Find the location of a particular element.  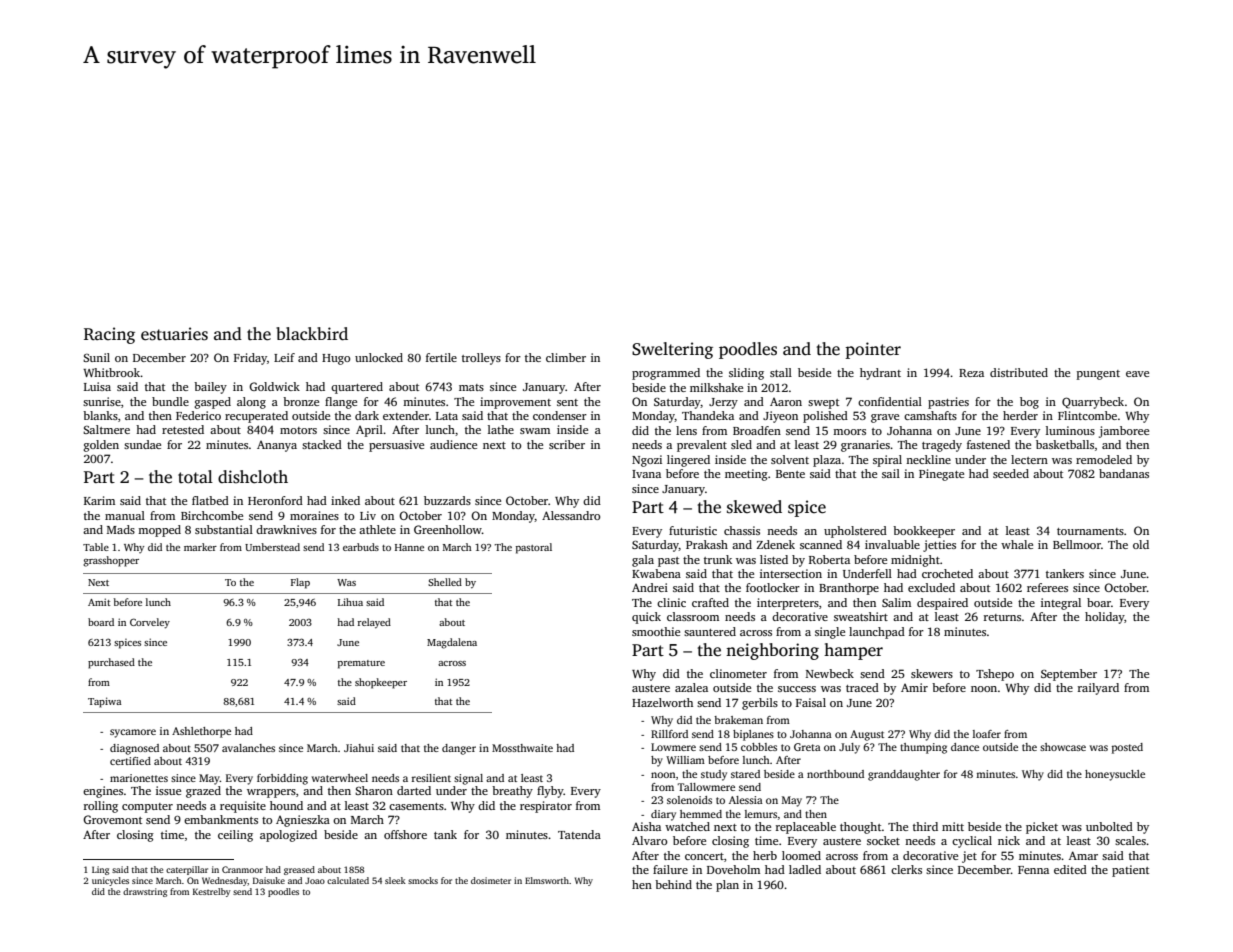

tournaments is located at coordinates (1090, 531).
